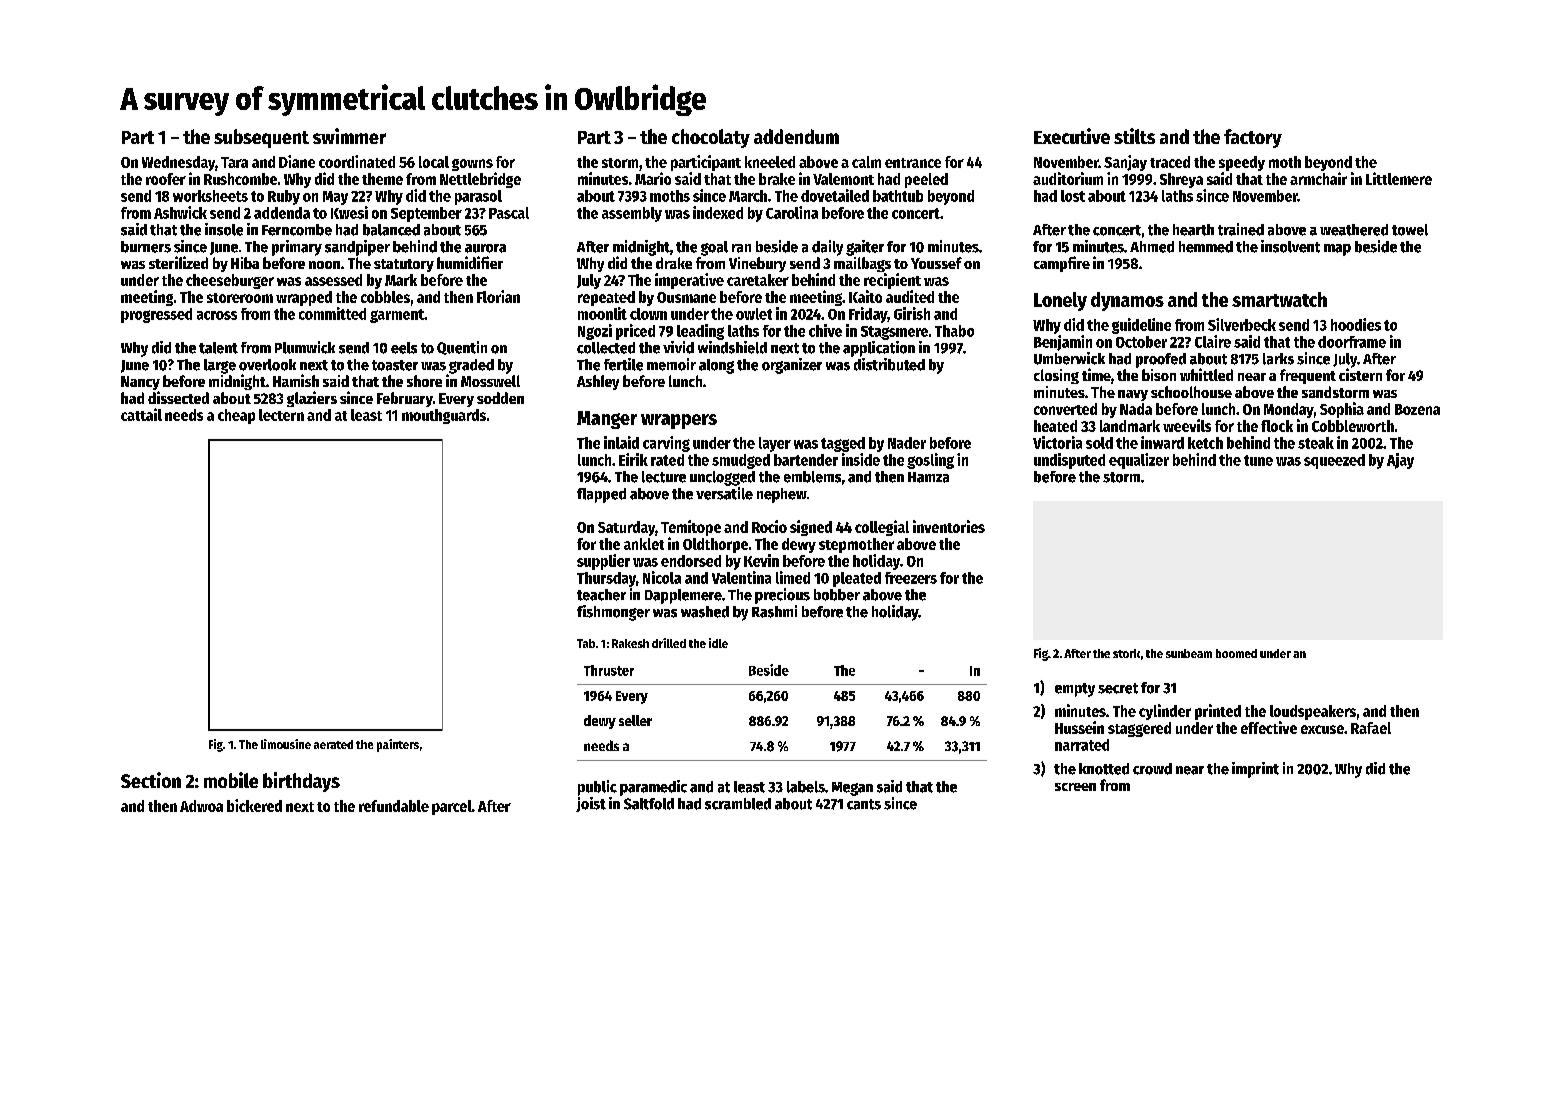  I want to click on mobile, so click(231, 780).
